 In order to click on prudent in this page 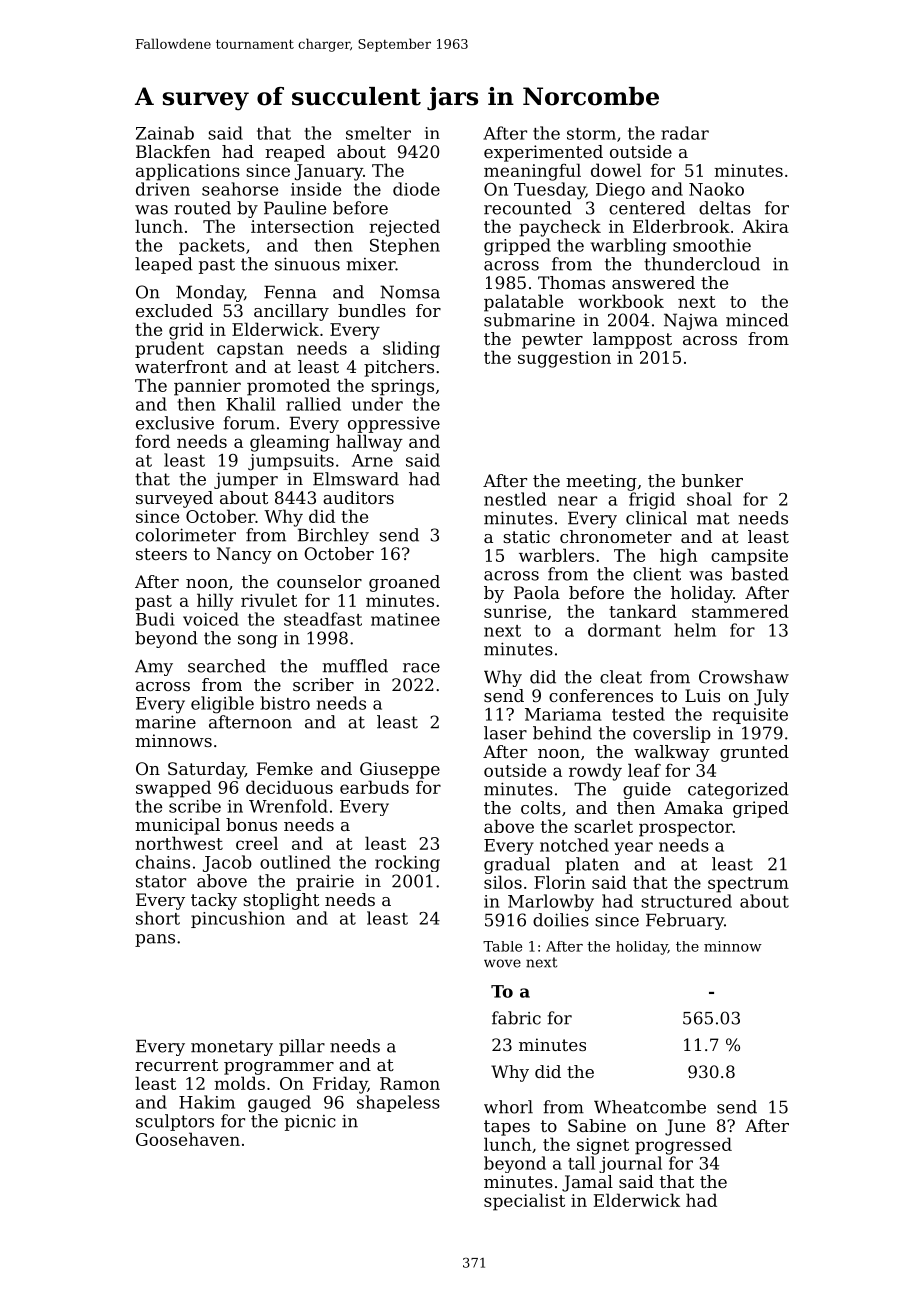, I will do `click(169, 349)`.
